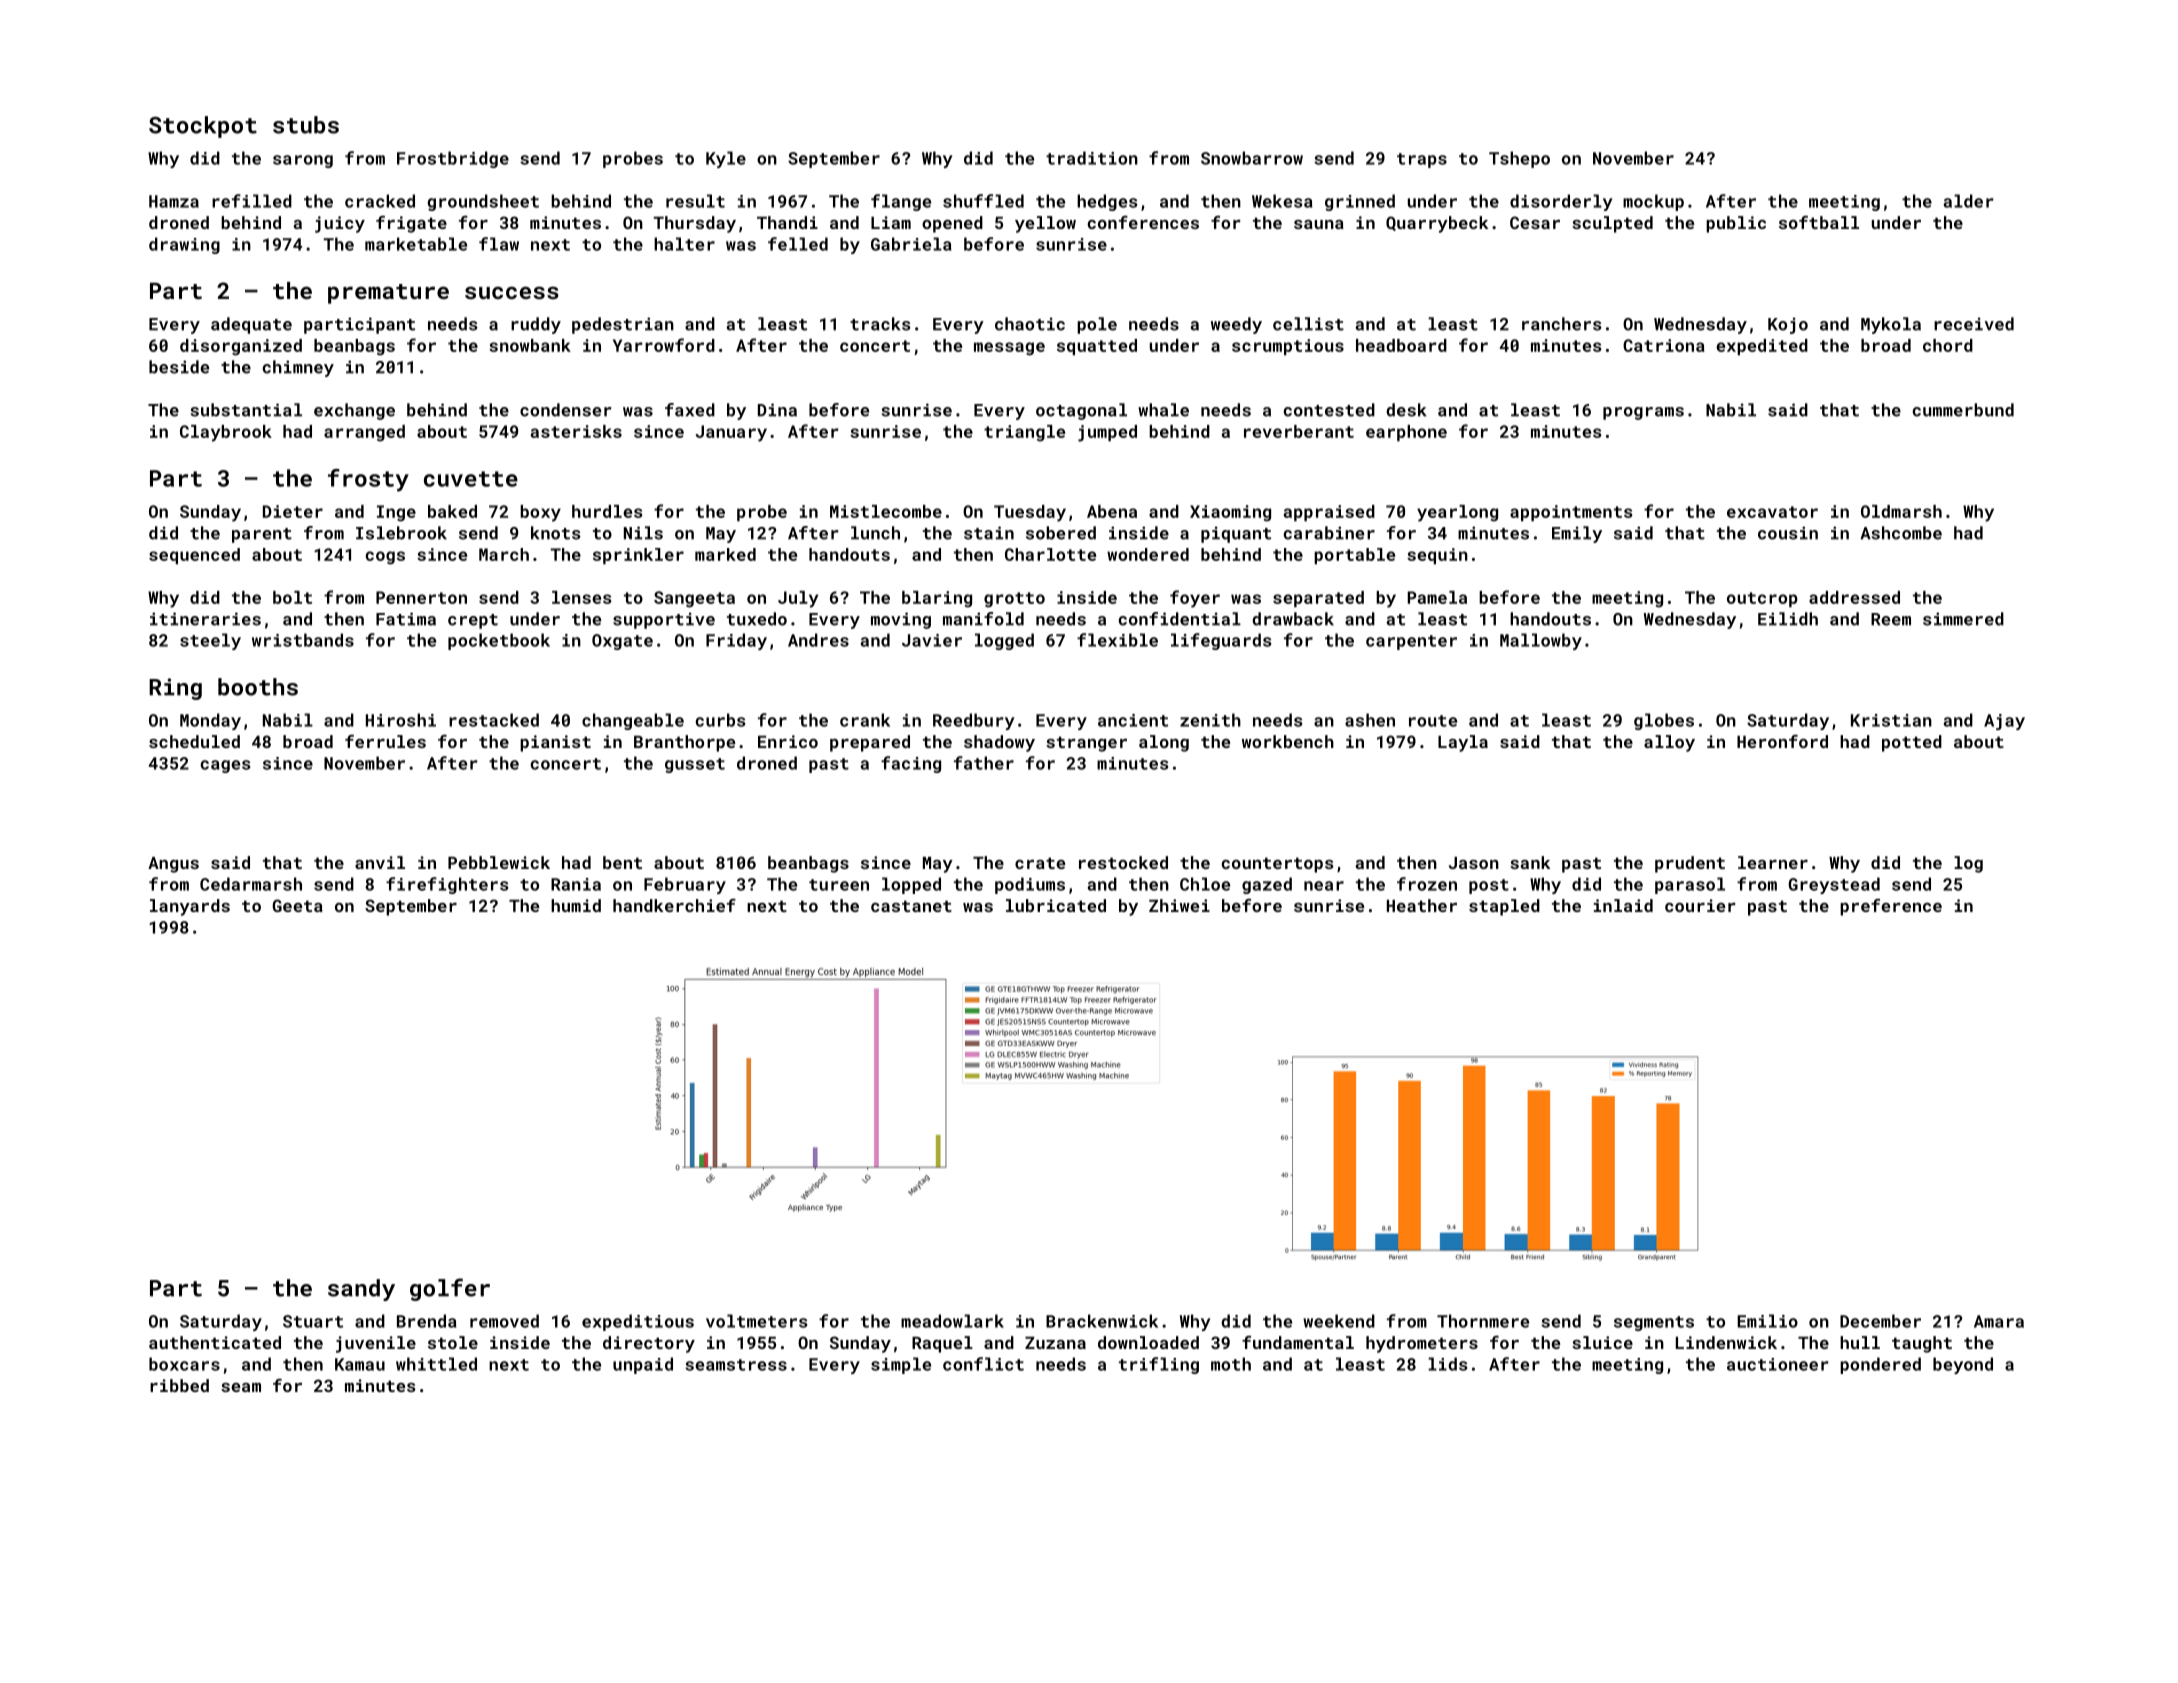 The height and width of the screenshot is (1683, 2178). I want to click on Zhiwei, so click(1179, 905).
